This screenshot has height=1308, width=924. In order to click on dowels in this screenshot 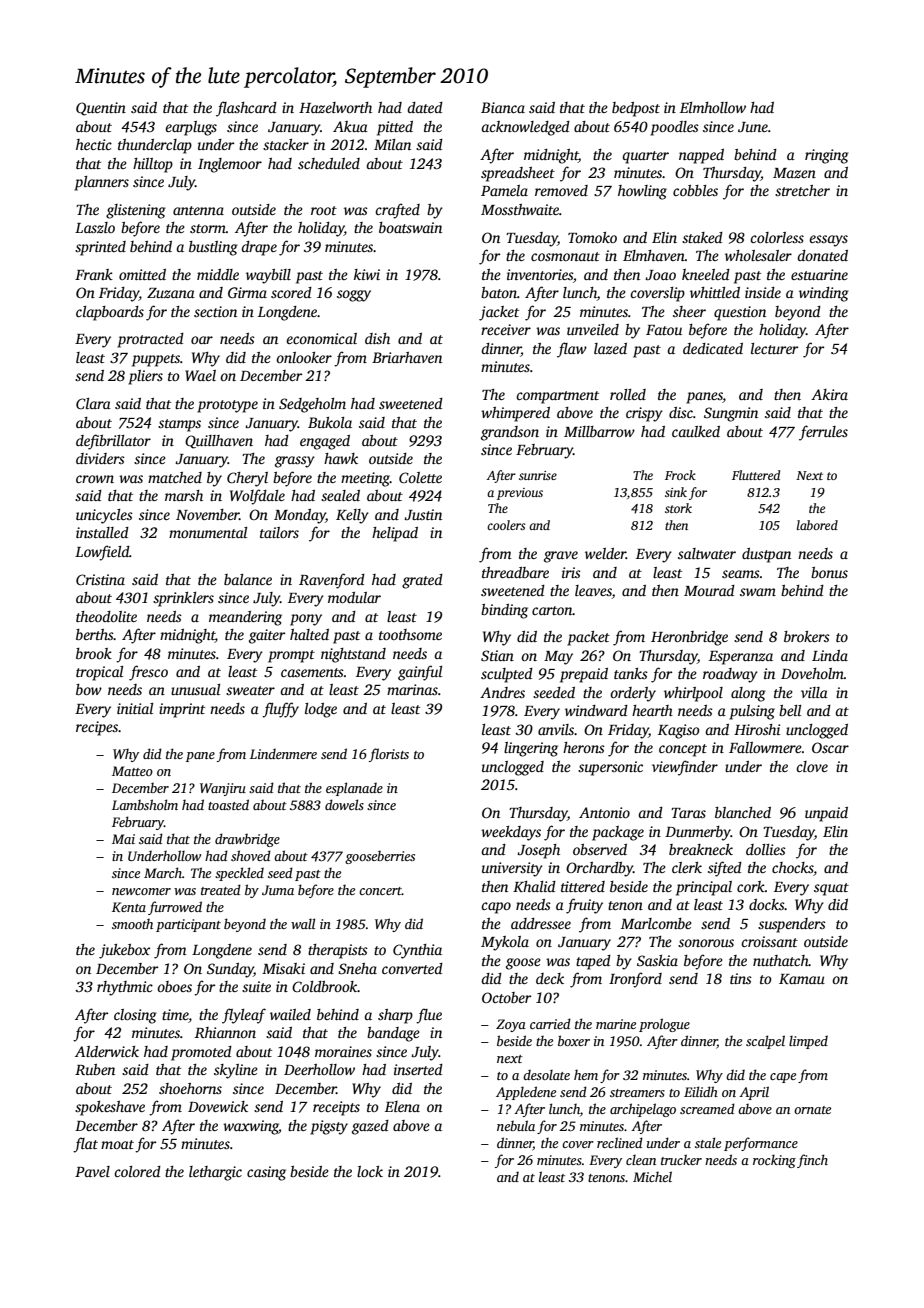, I will do `click(344, 804)`.
